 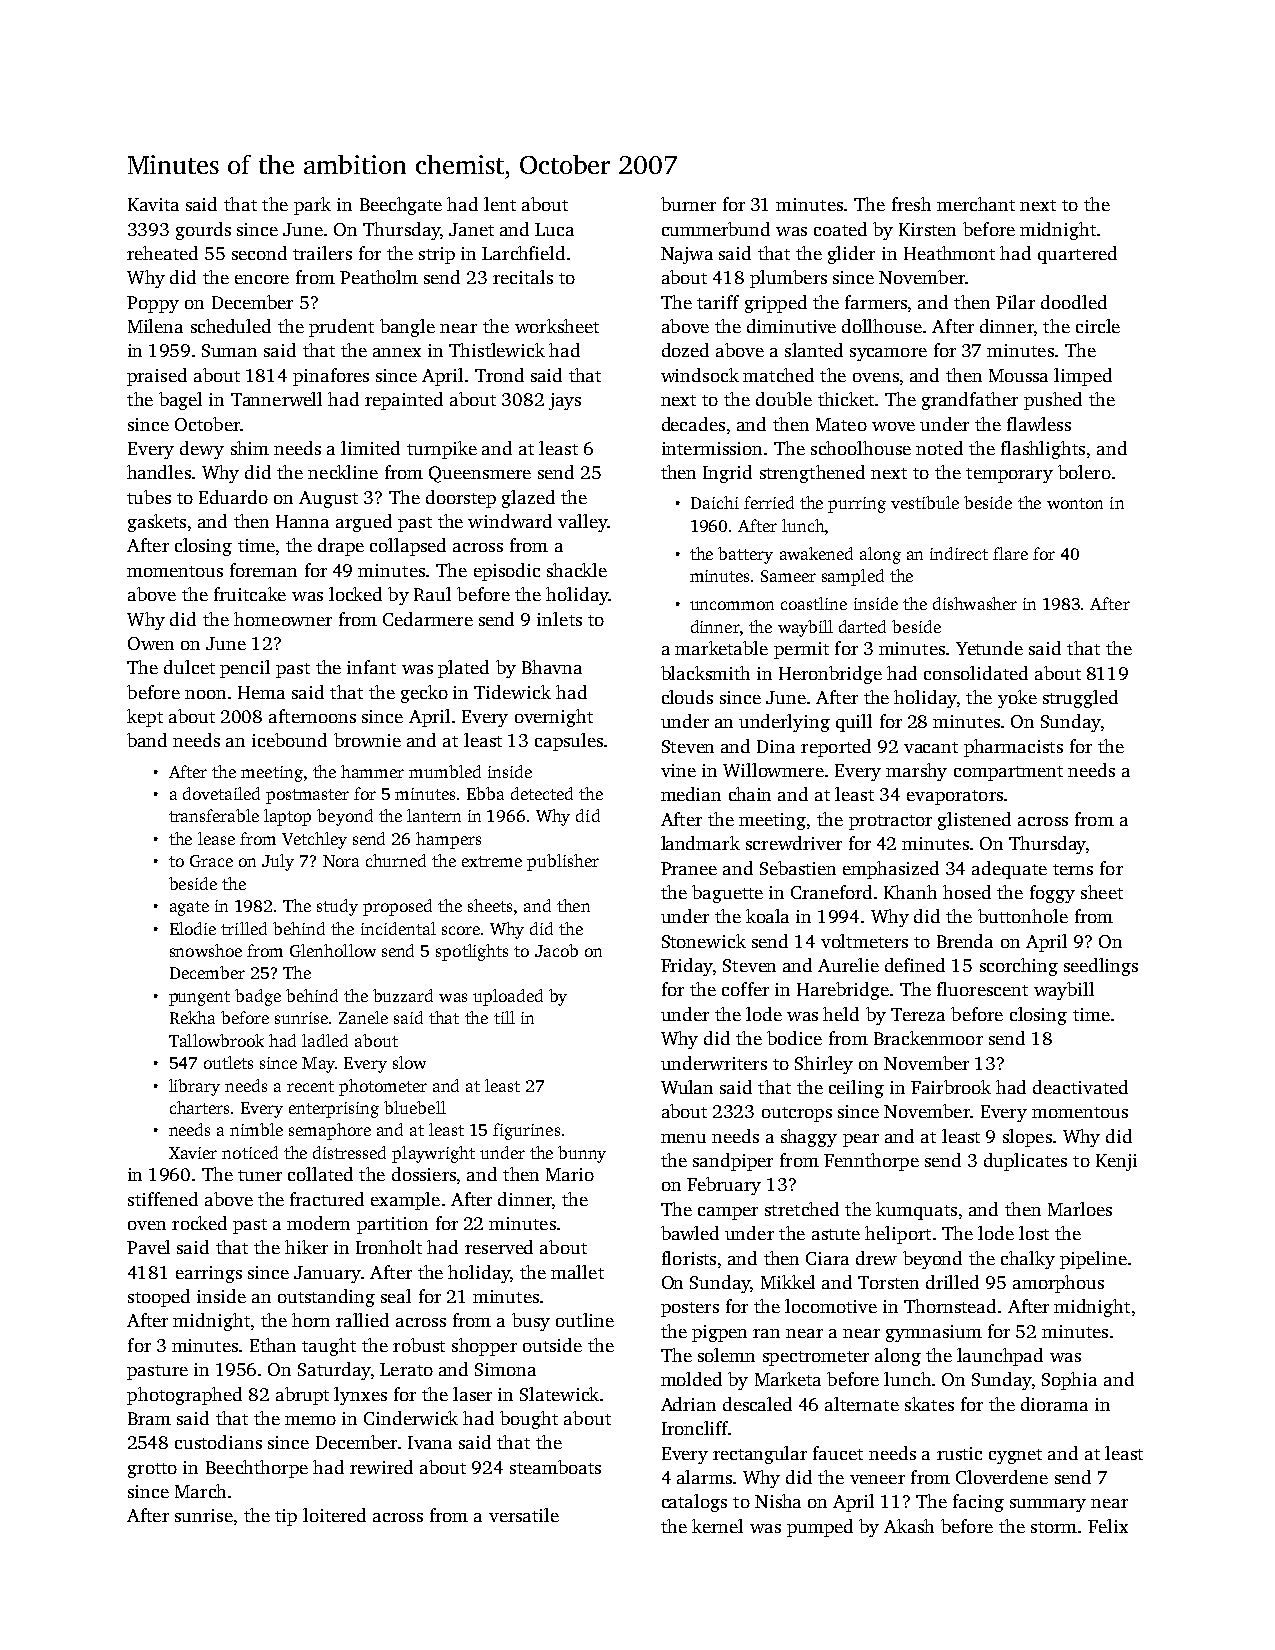 I want to click on park, so click(x=312, y=206).
